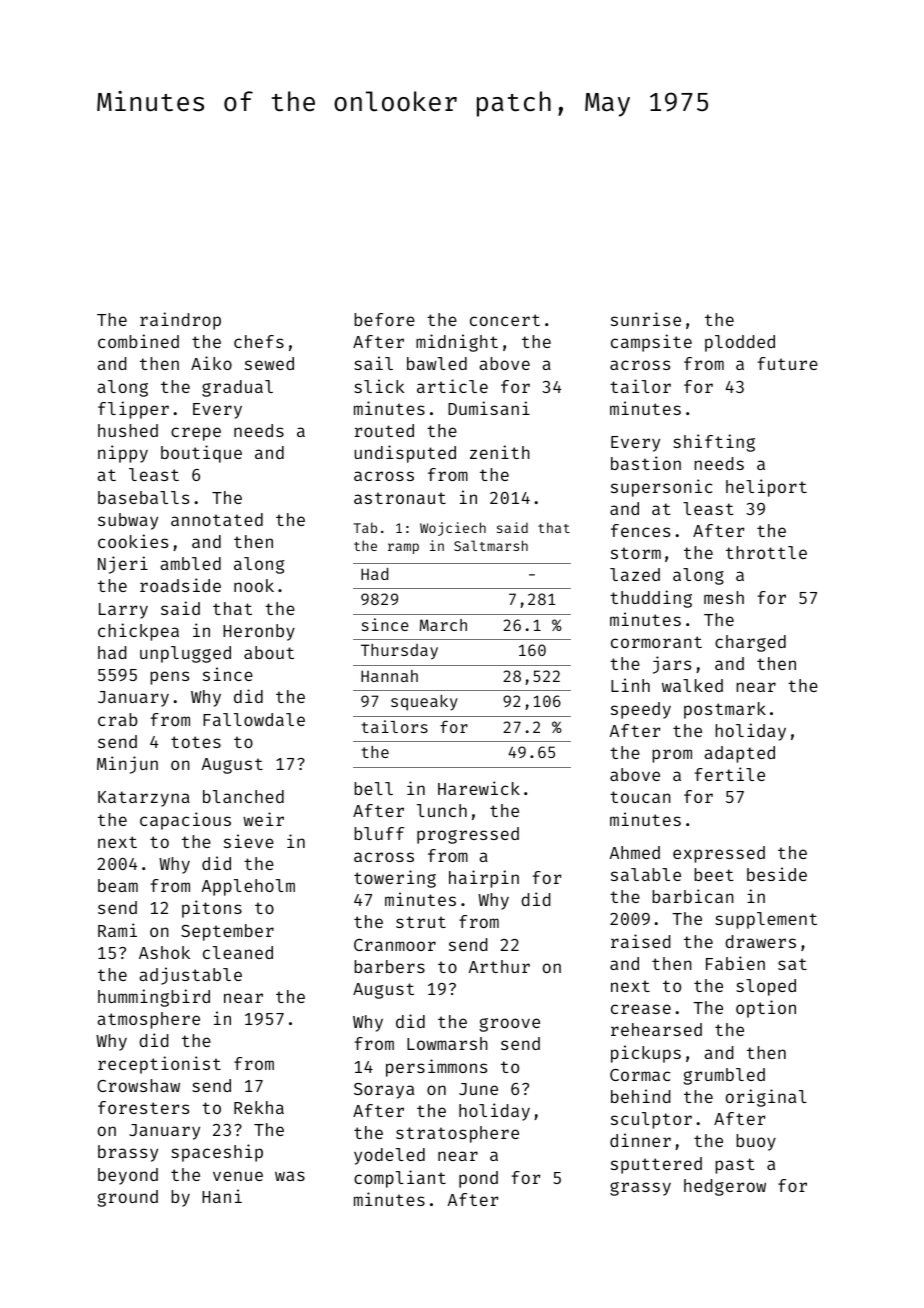 The width and height of the image is (924, 1308). Describe the element at coordinates (185, 821) in the image. I see `capacious` at that location.
